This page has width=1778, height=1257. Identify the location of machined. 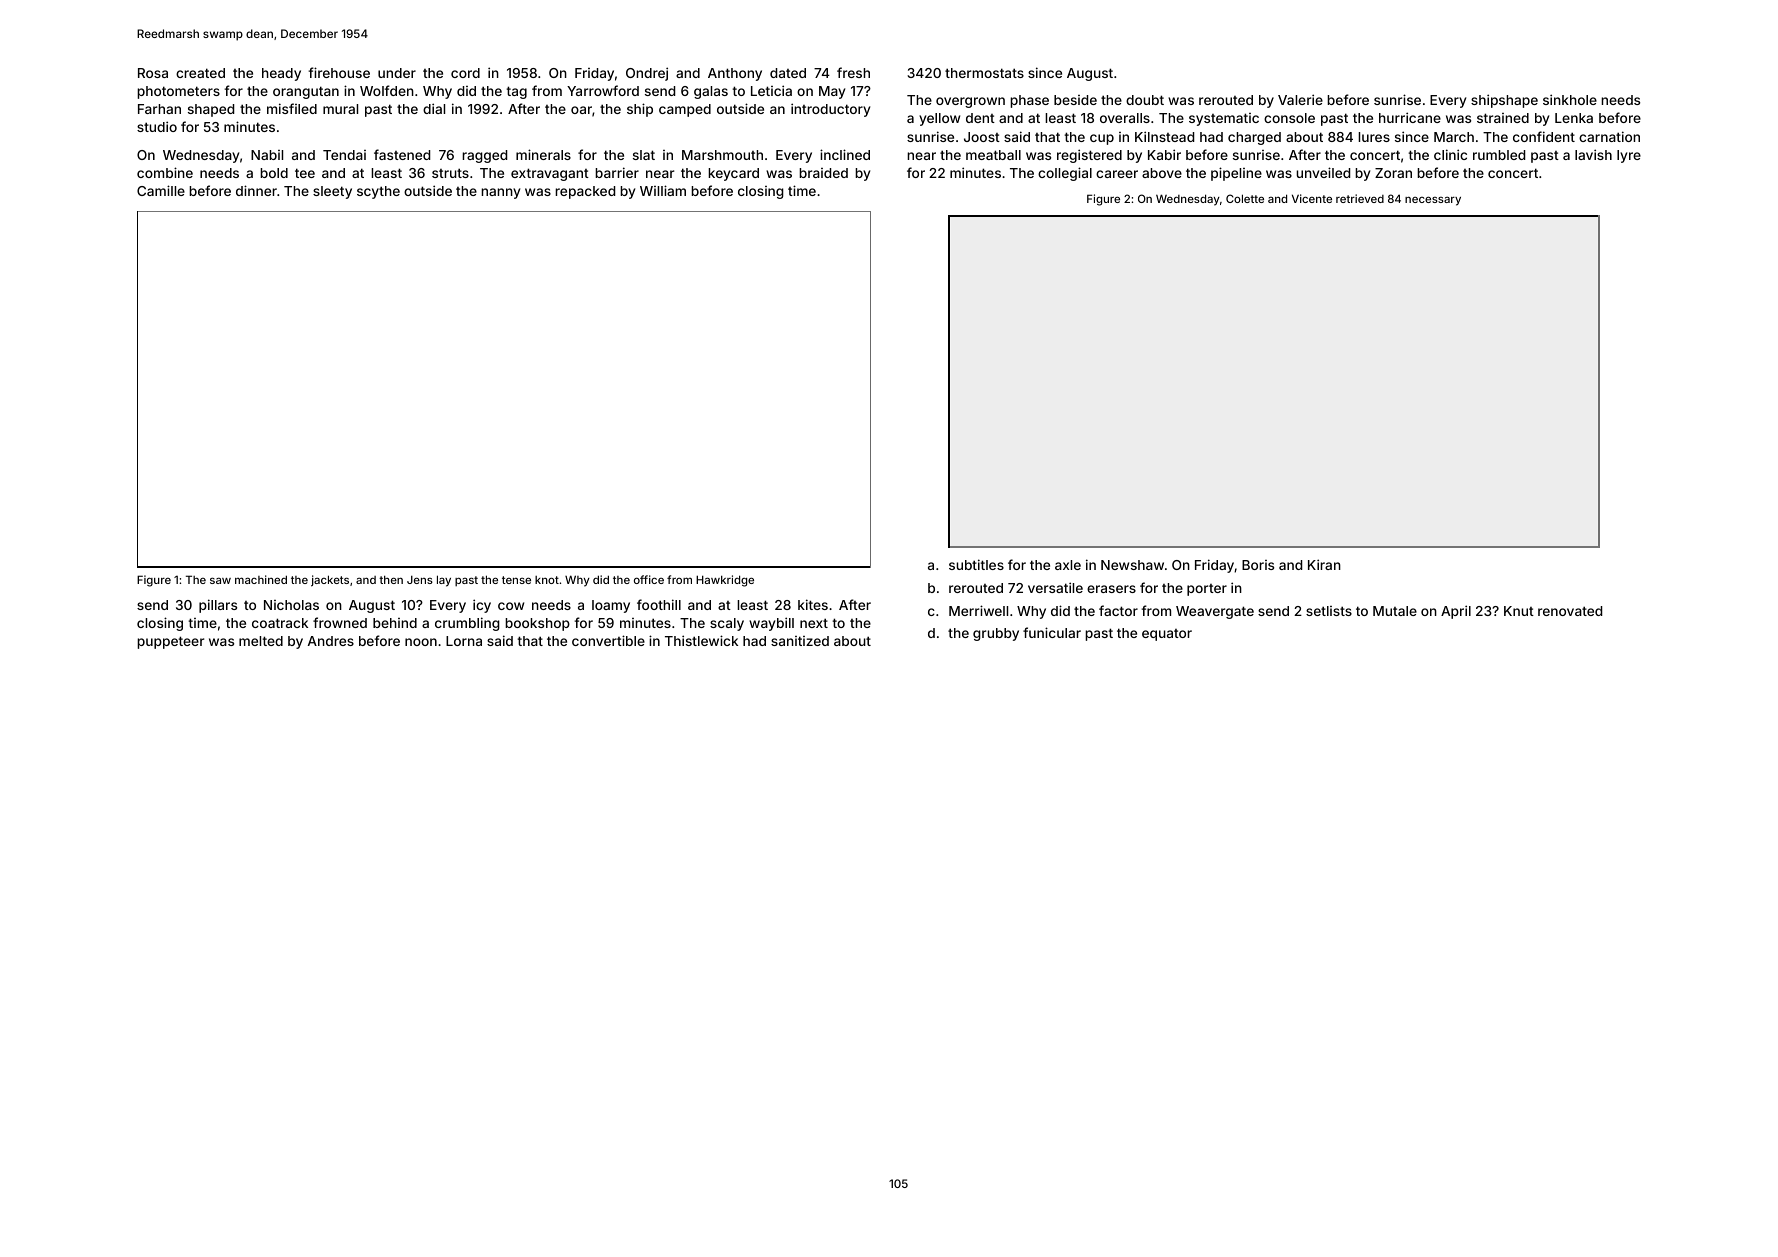
(261, 579).
